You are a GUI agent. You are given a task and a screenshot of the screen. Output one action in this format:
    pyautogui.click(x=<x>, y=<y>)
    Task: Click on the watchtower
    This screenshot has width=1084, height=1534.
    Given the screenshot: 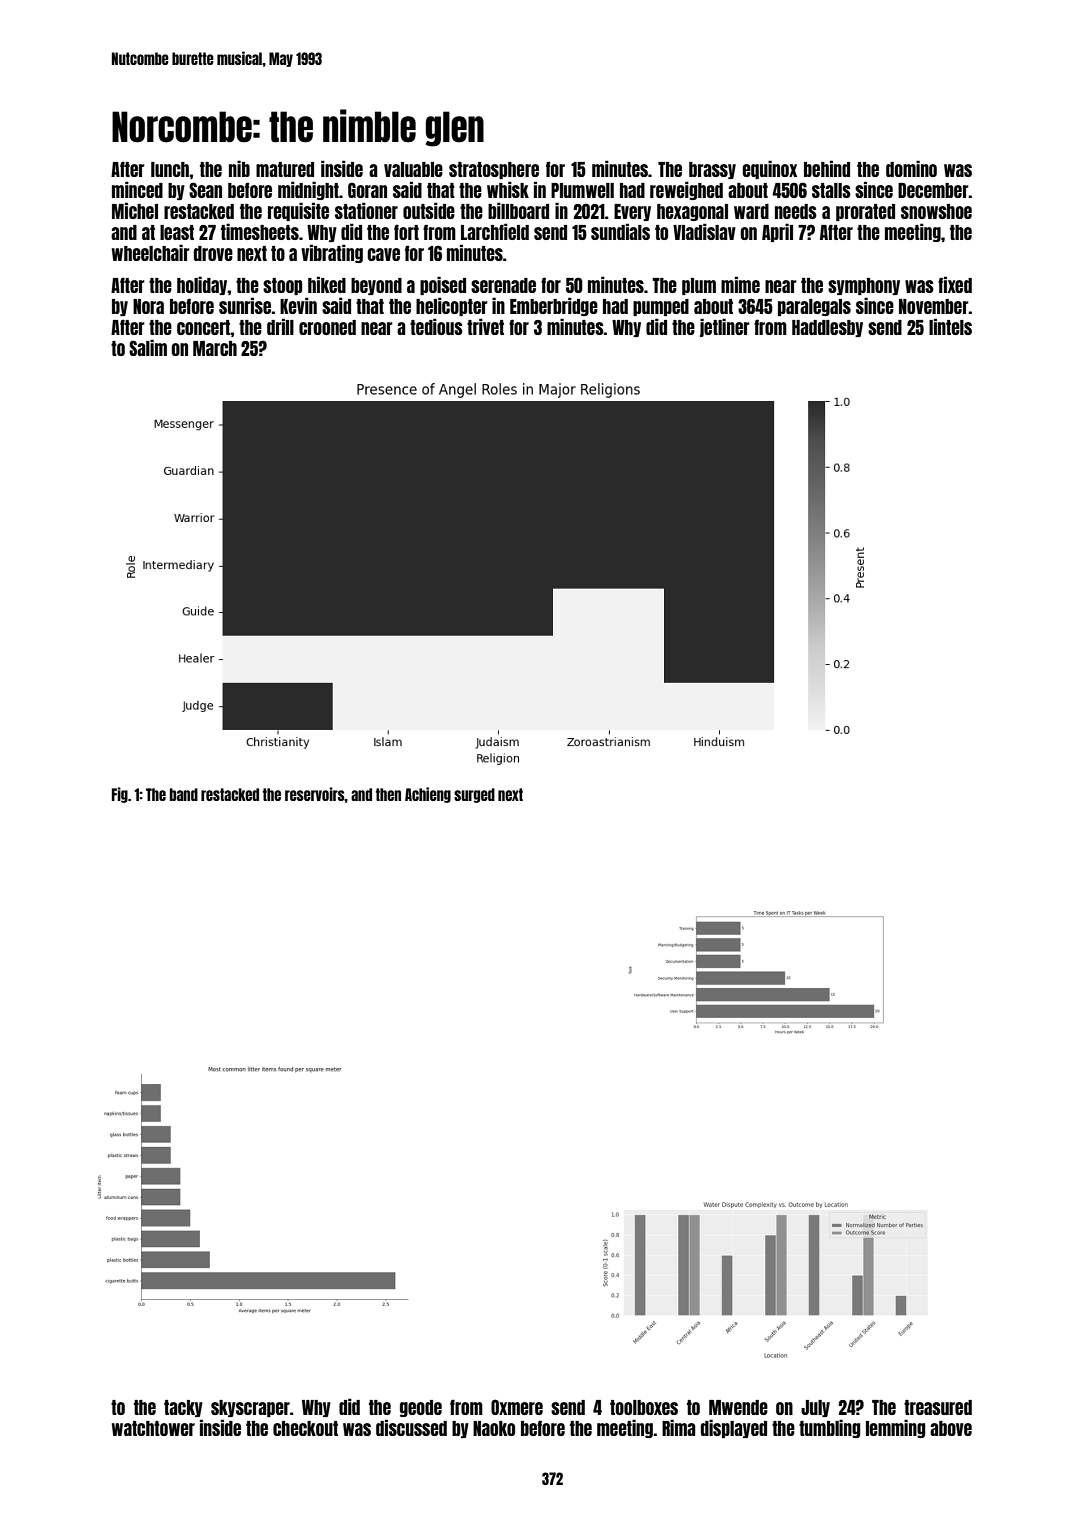 What is the action you would take?
    pyautogui.click(x=153, y=1428)
